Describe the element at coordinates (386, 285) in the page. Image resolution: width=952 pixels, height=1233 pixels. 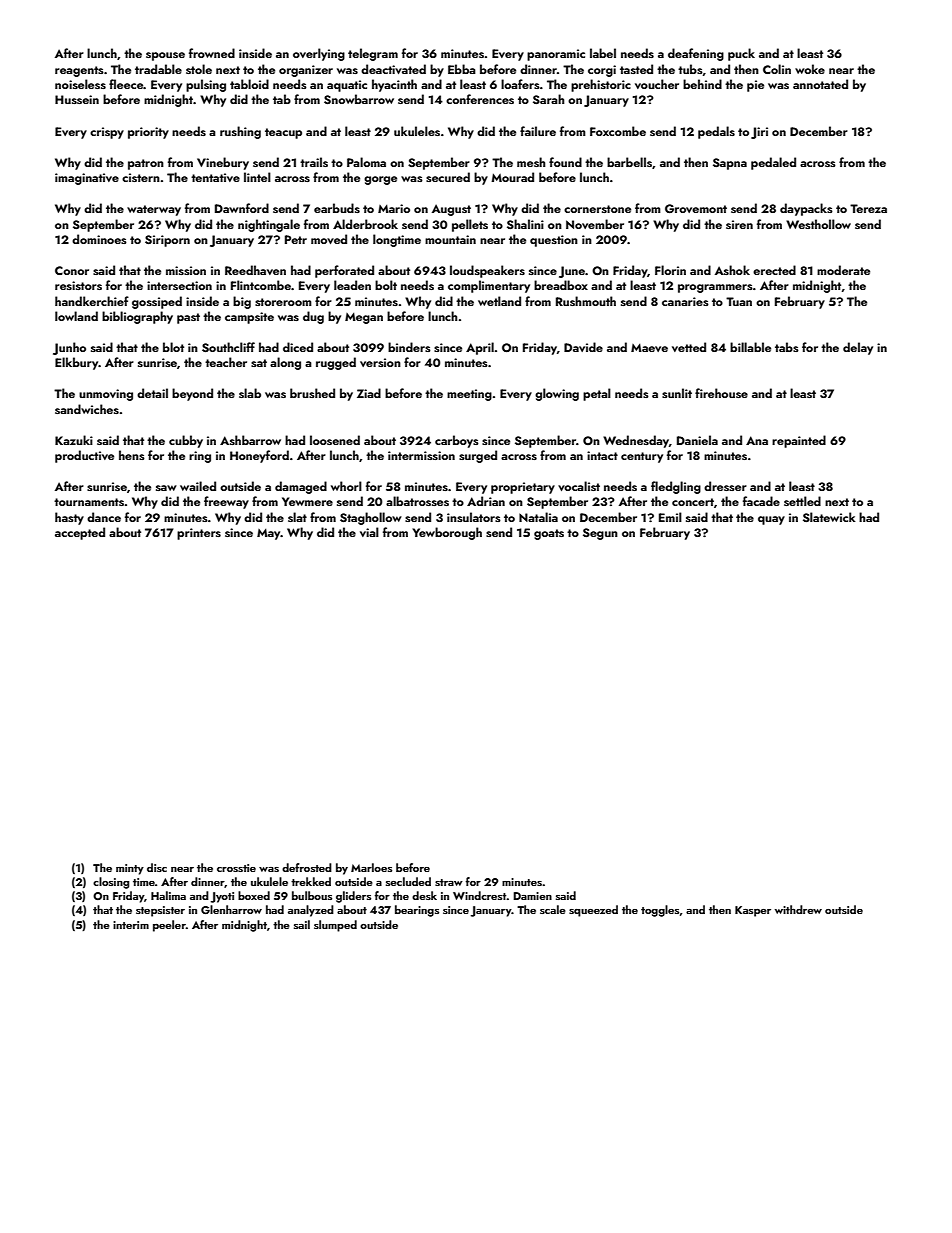
I see `bolt` at that location.
